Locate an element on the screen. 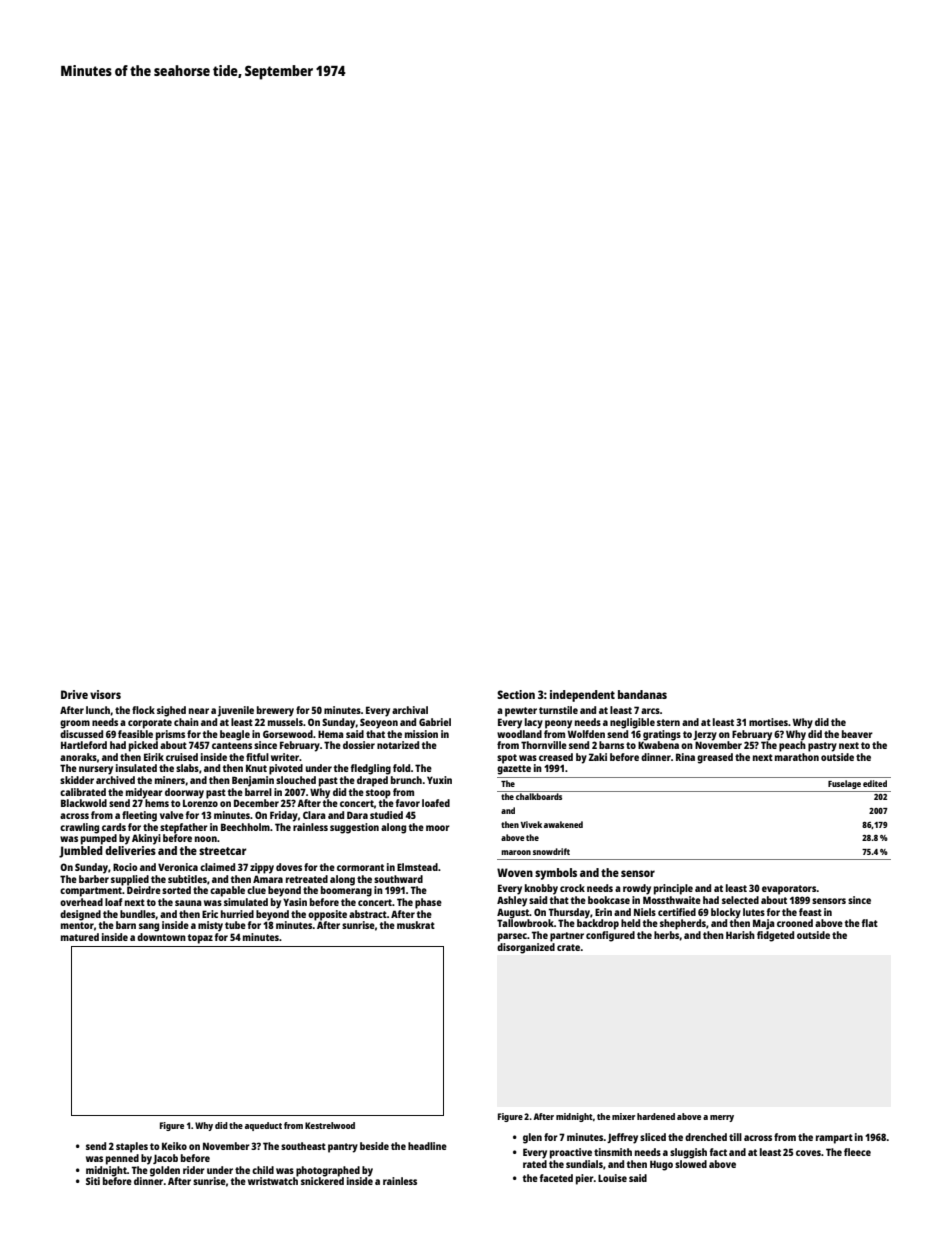 Image resolution: width=952 pixels, height=1233 pixels. visors is located at coordinates (105, 694).
